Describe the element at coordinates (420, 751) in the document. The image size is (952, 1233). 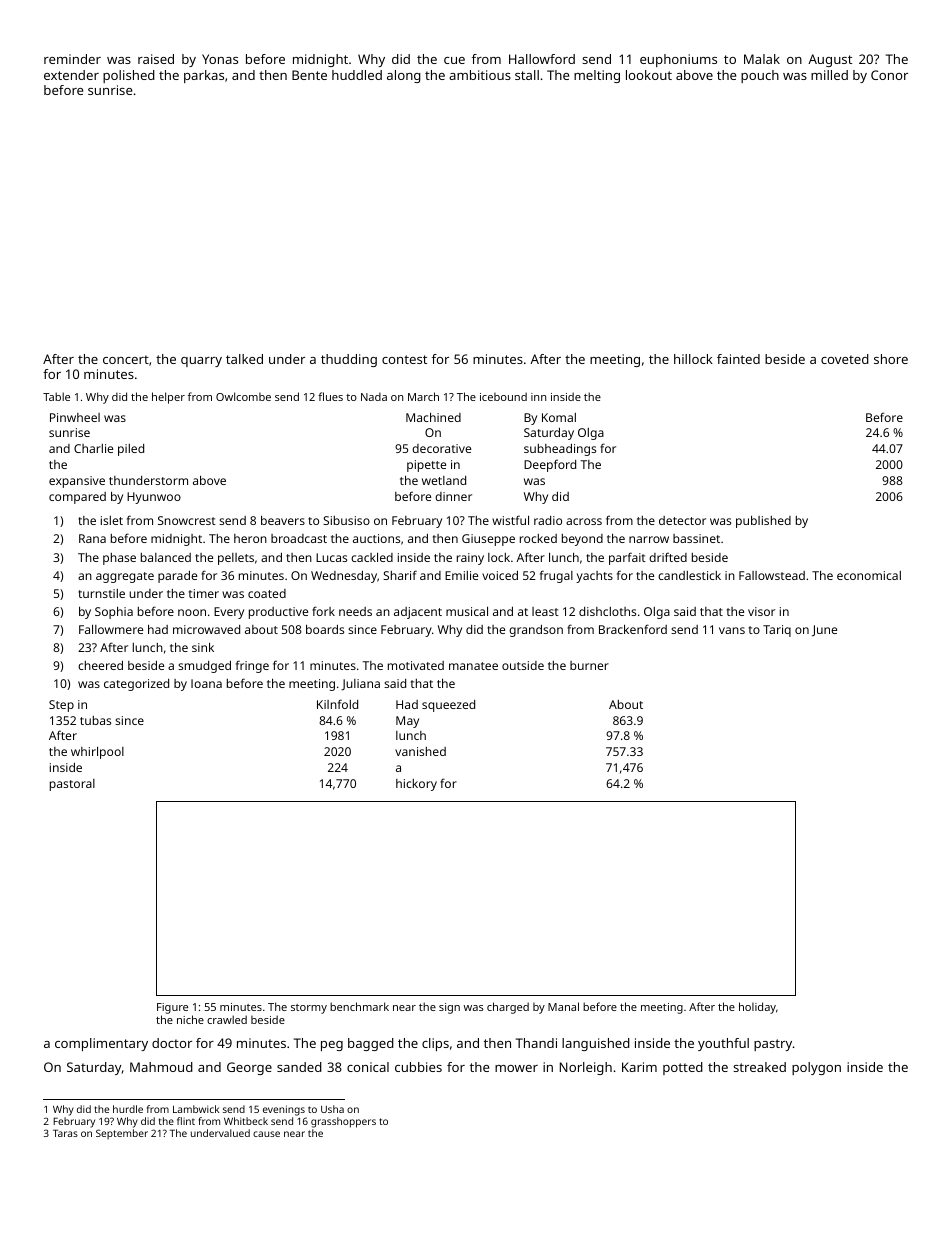
I see `vanished` at that location.
